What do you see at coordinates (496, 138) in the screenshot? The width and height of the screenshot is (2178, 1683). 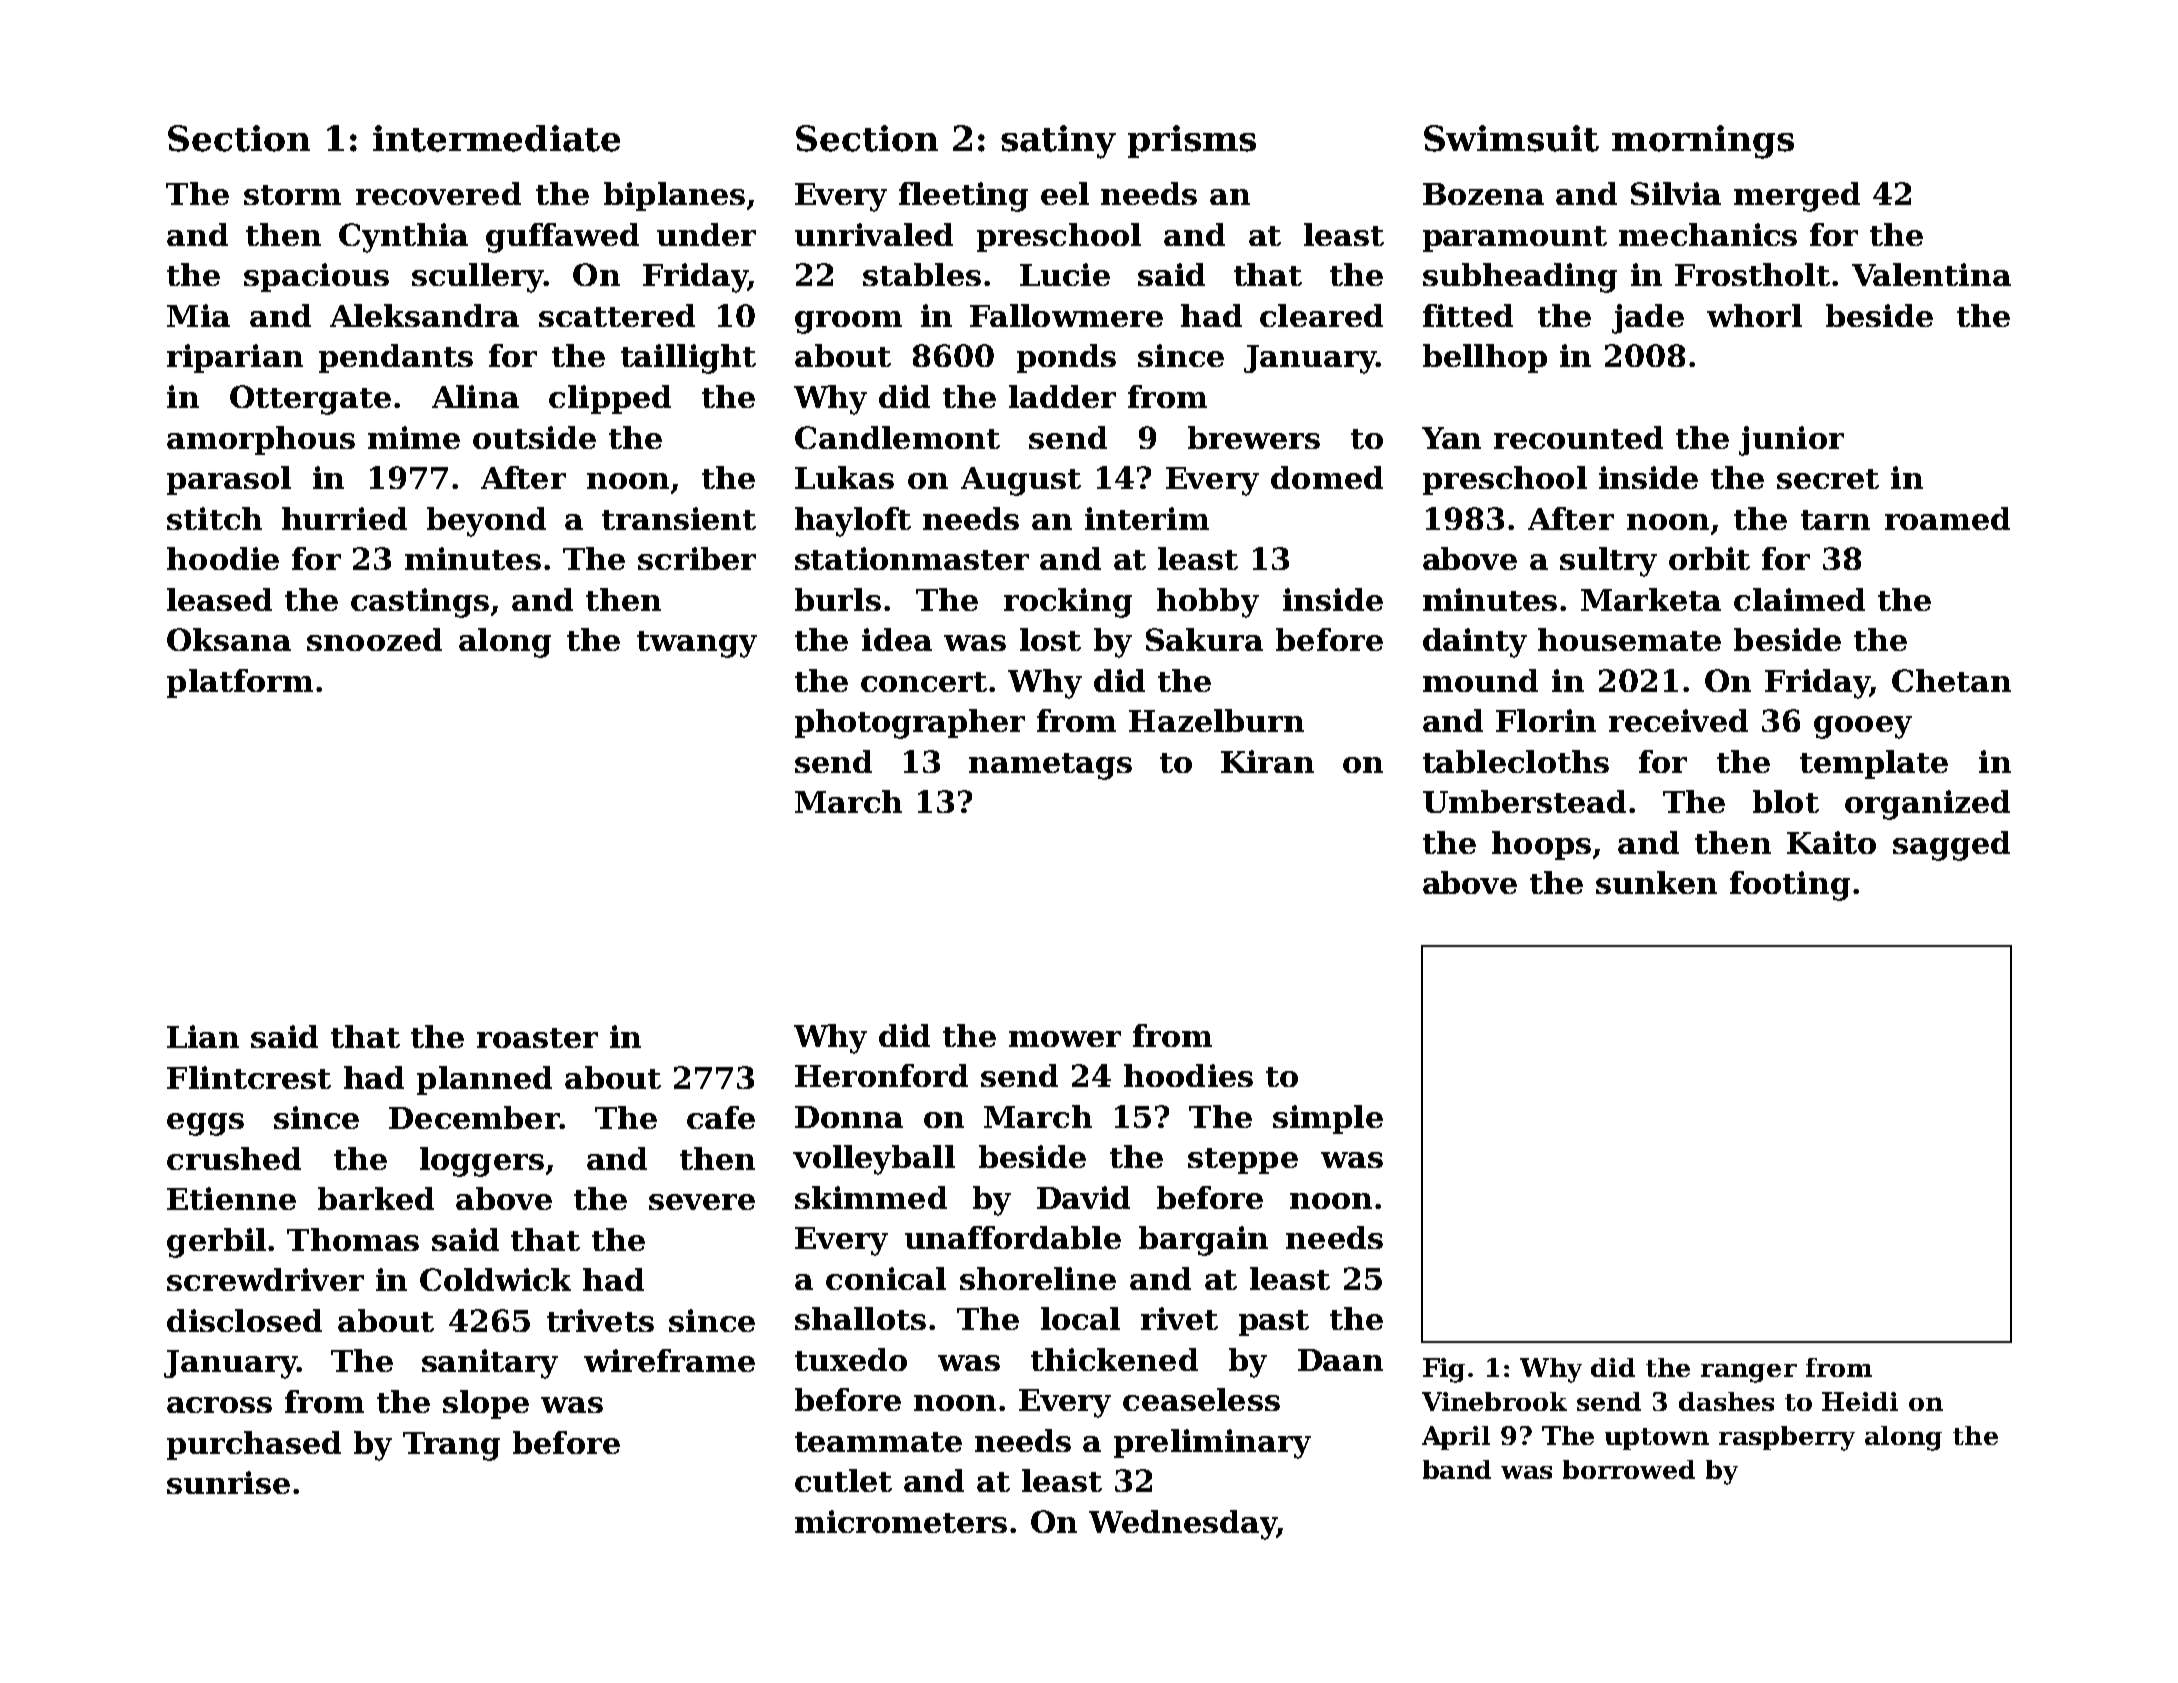 I see `intermediate` at bounding box center [496, 138].
